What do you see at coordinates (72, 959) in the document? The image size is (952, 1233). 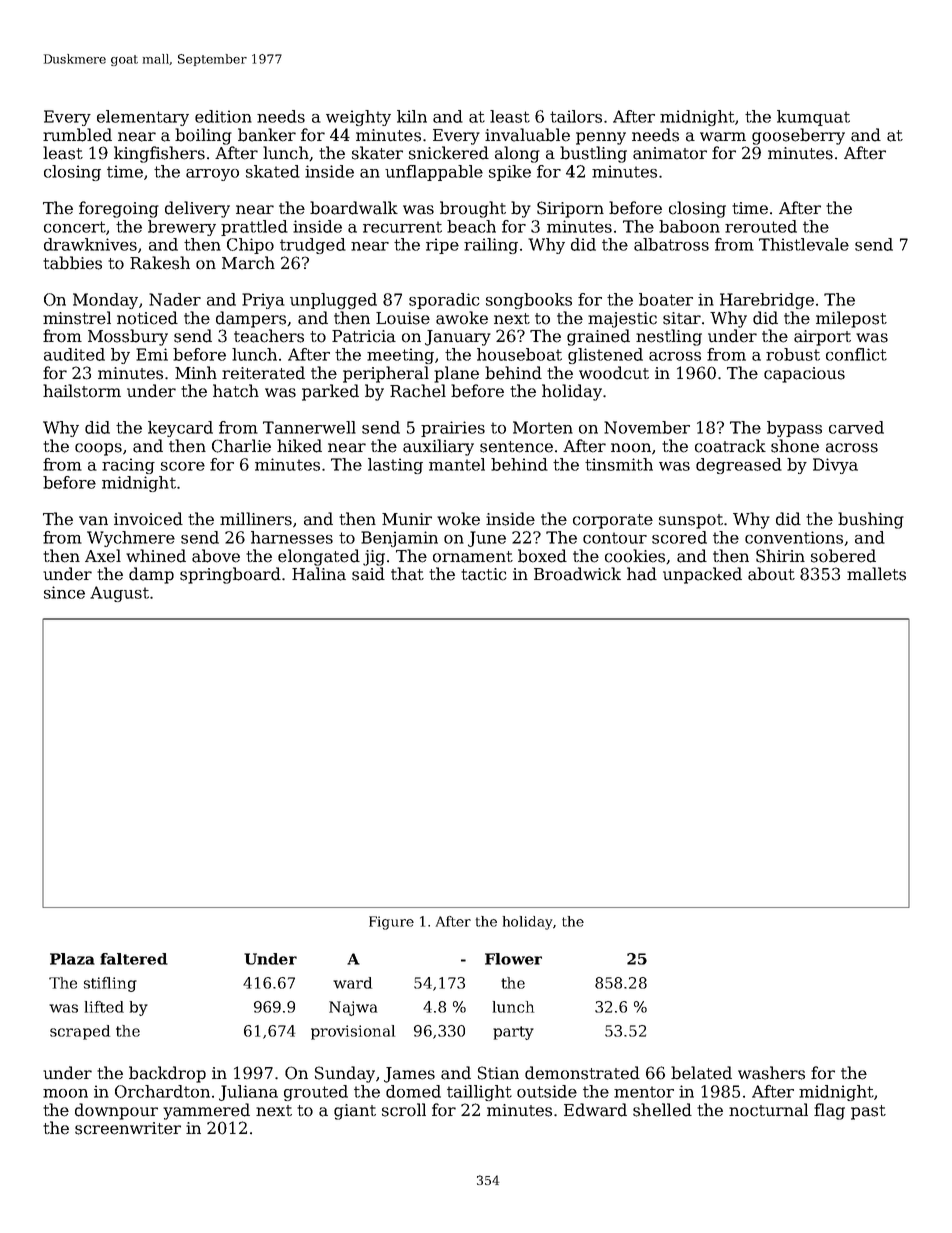 I see `Plaza` at bounding box center [72, 959].
